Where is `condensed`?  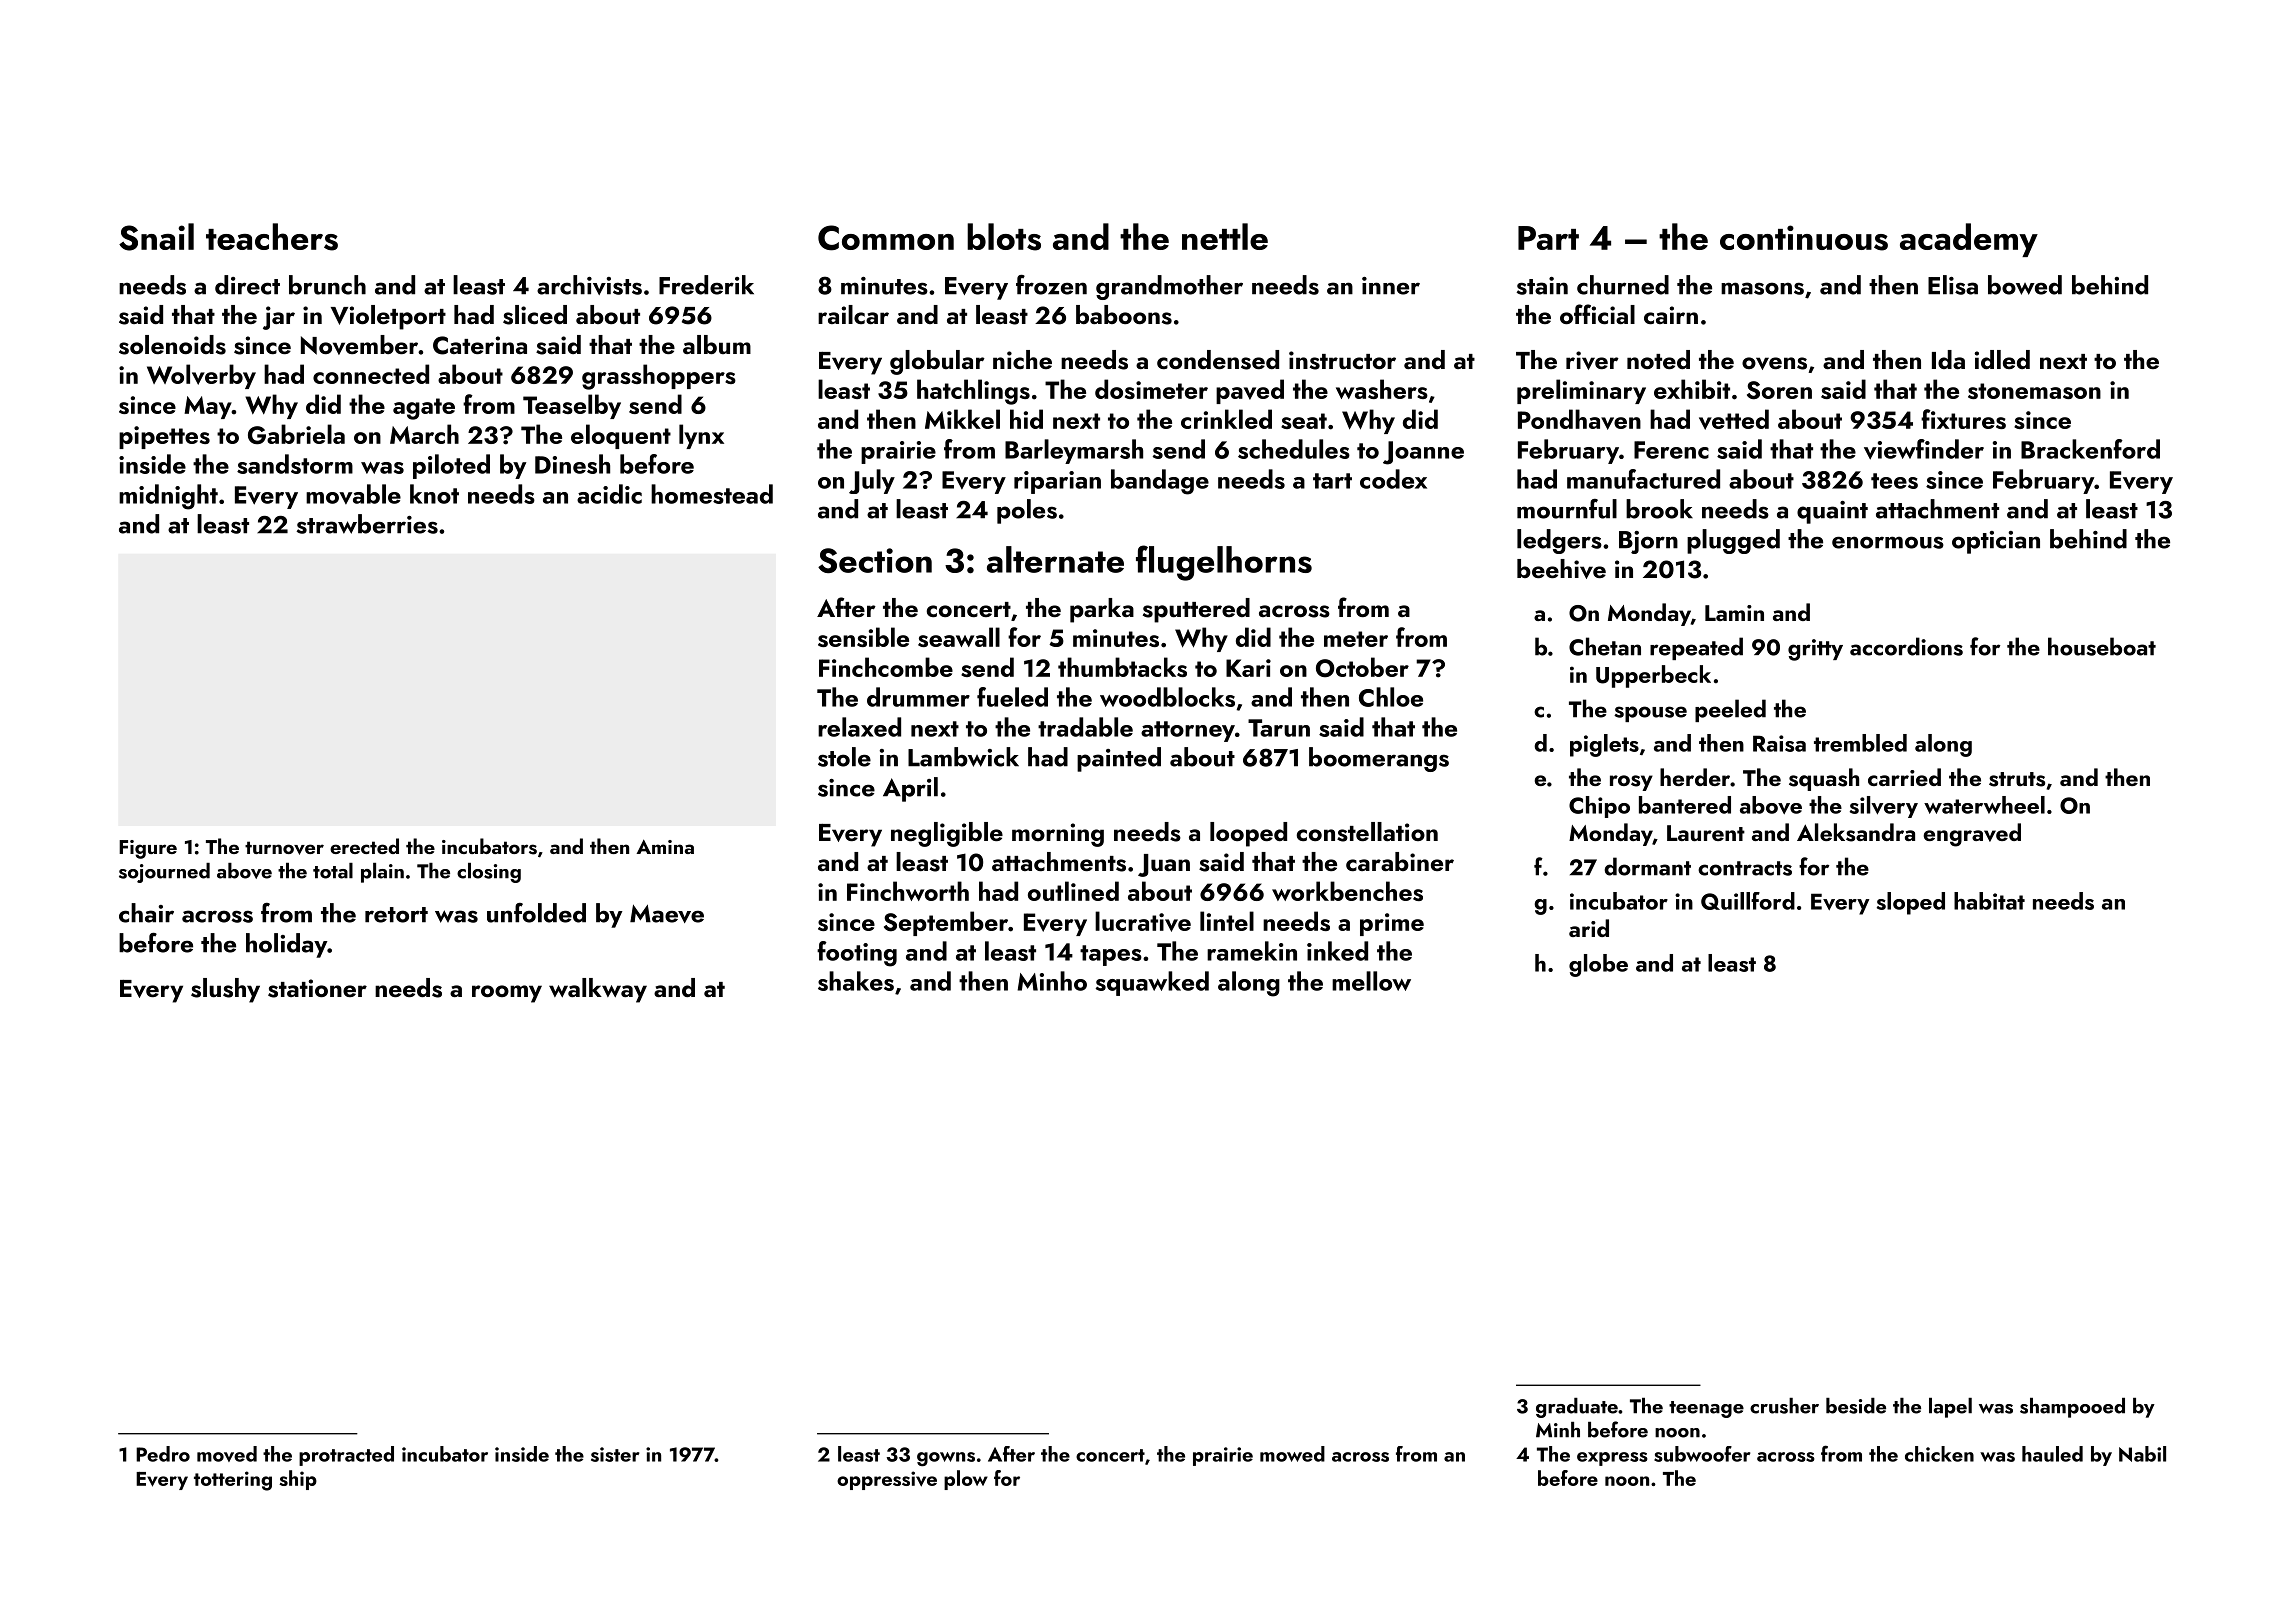
condensed is located at coordinates (1218, 360).
